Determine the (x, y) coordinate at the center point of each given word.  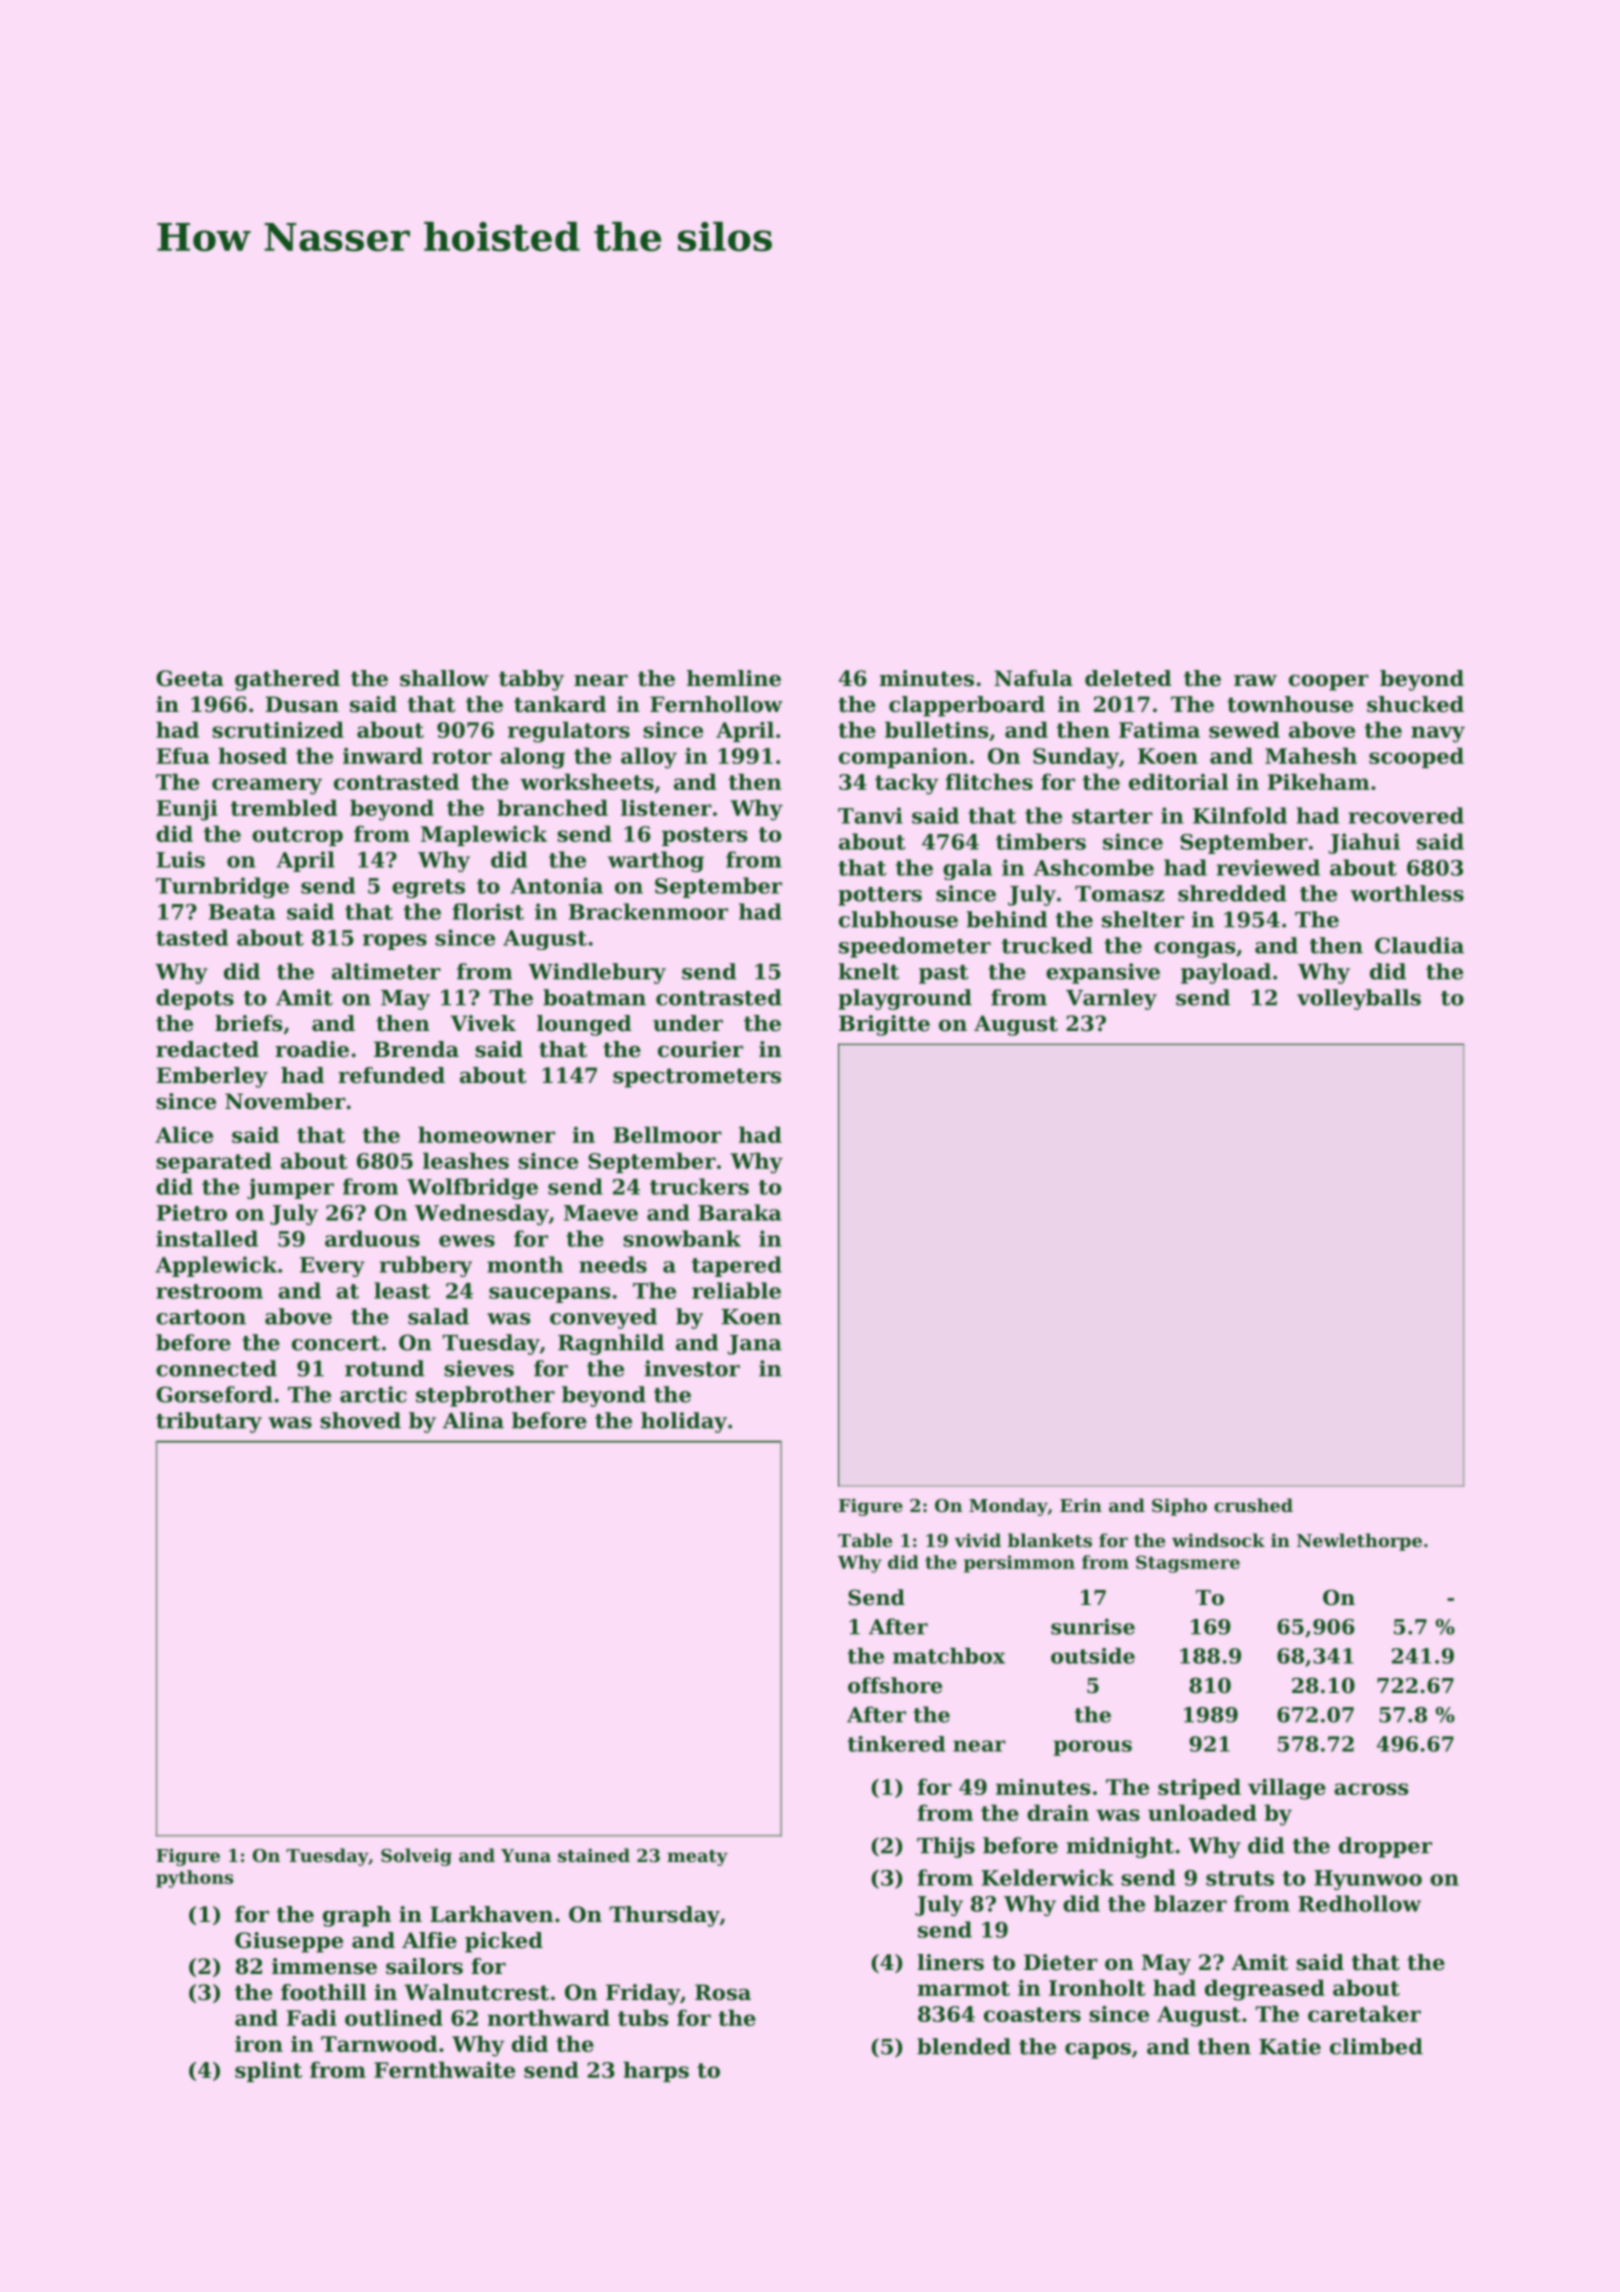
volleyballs (1359, 999)
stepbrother (485, 1396)
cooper (1329, 683)
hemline (734, 678)
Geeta (190, 678)
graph (357, 1916)
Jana (754, 1345)
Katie (1290, 2046)
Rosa (723, 1992)
